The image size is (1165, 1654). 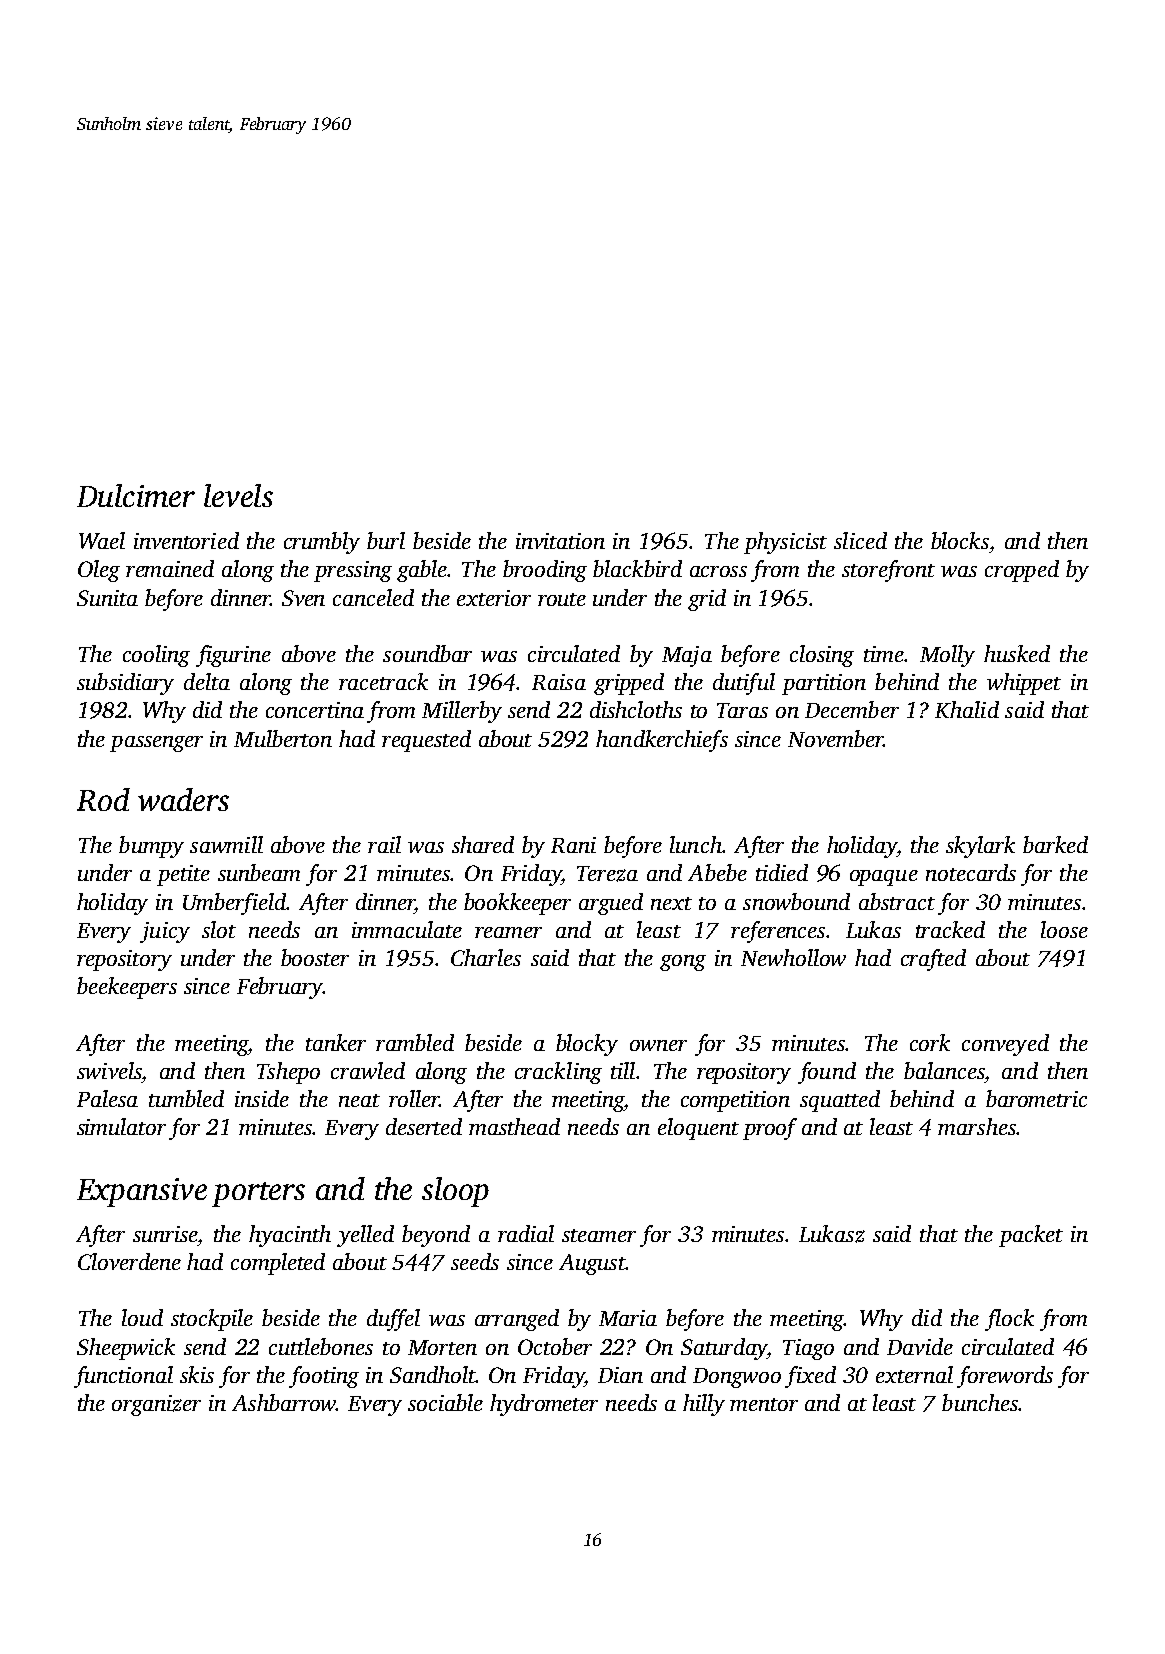 What do you see at coordinates (517, 904) in the screenshot?
I see `bookkeeper` at bounding box center [517, 904].
